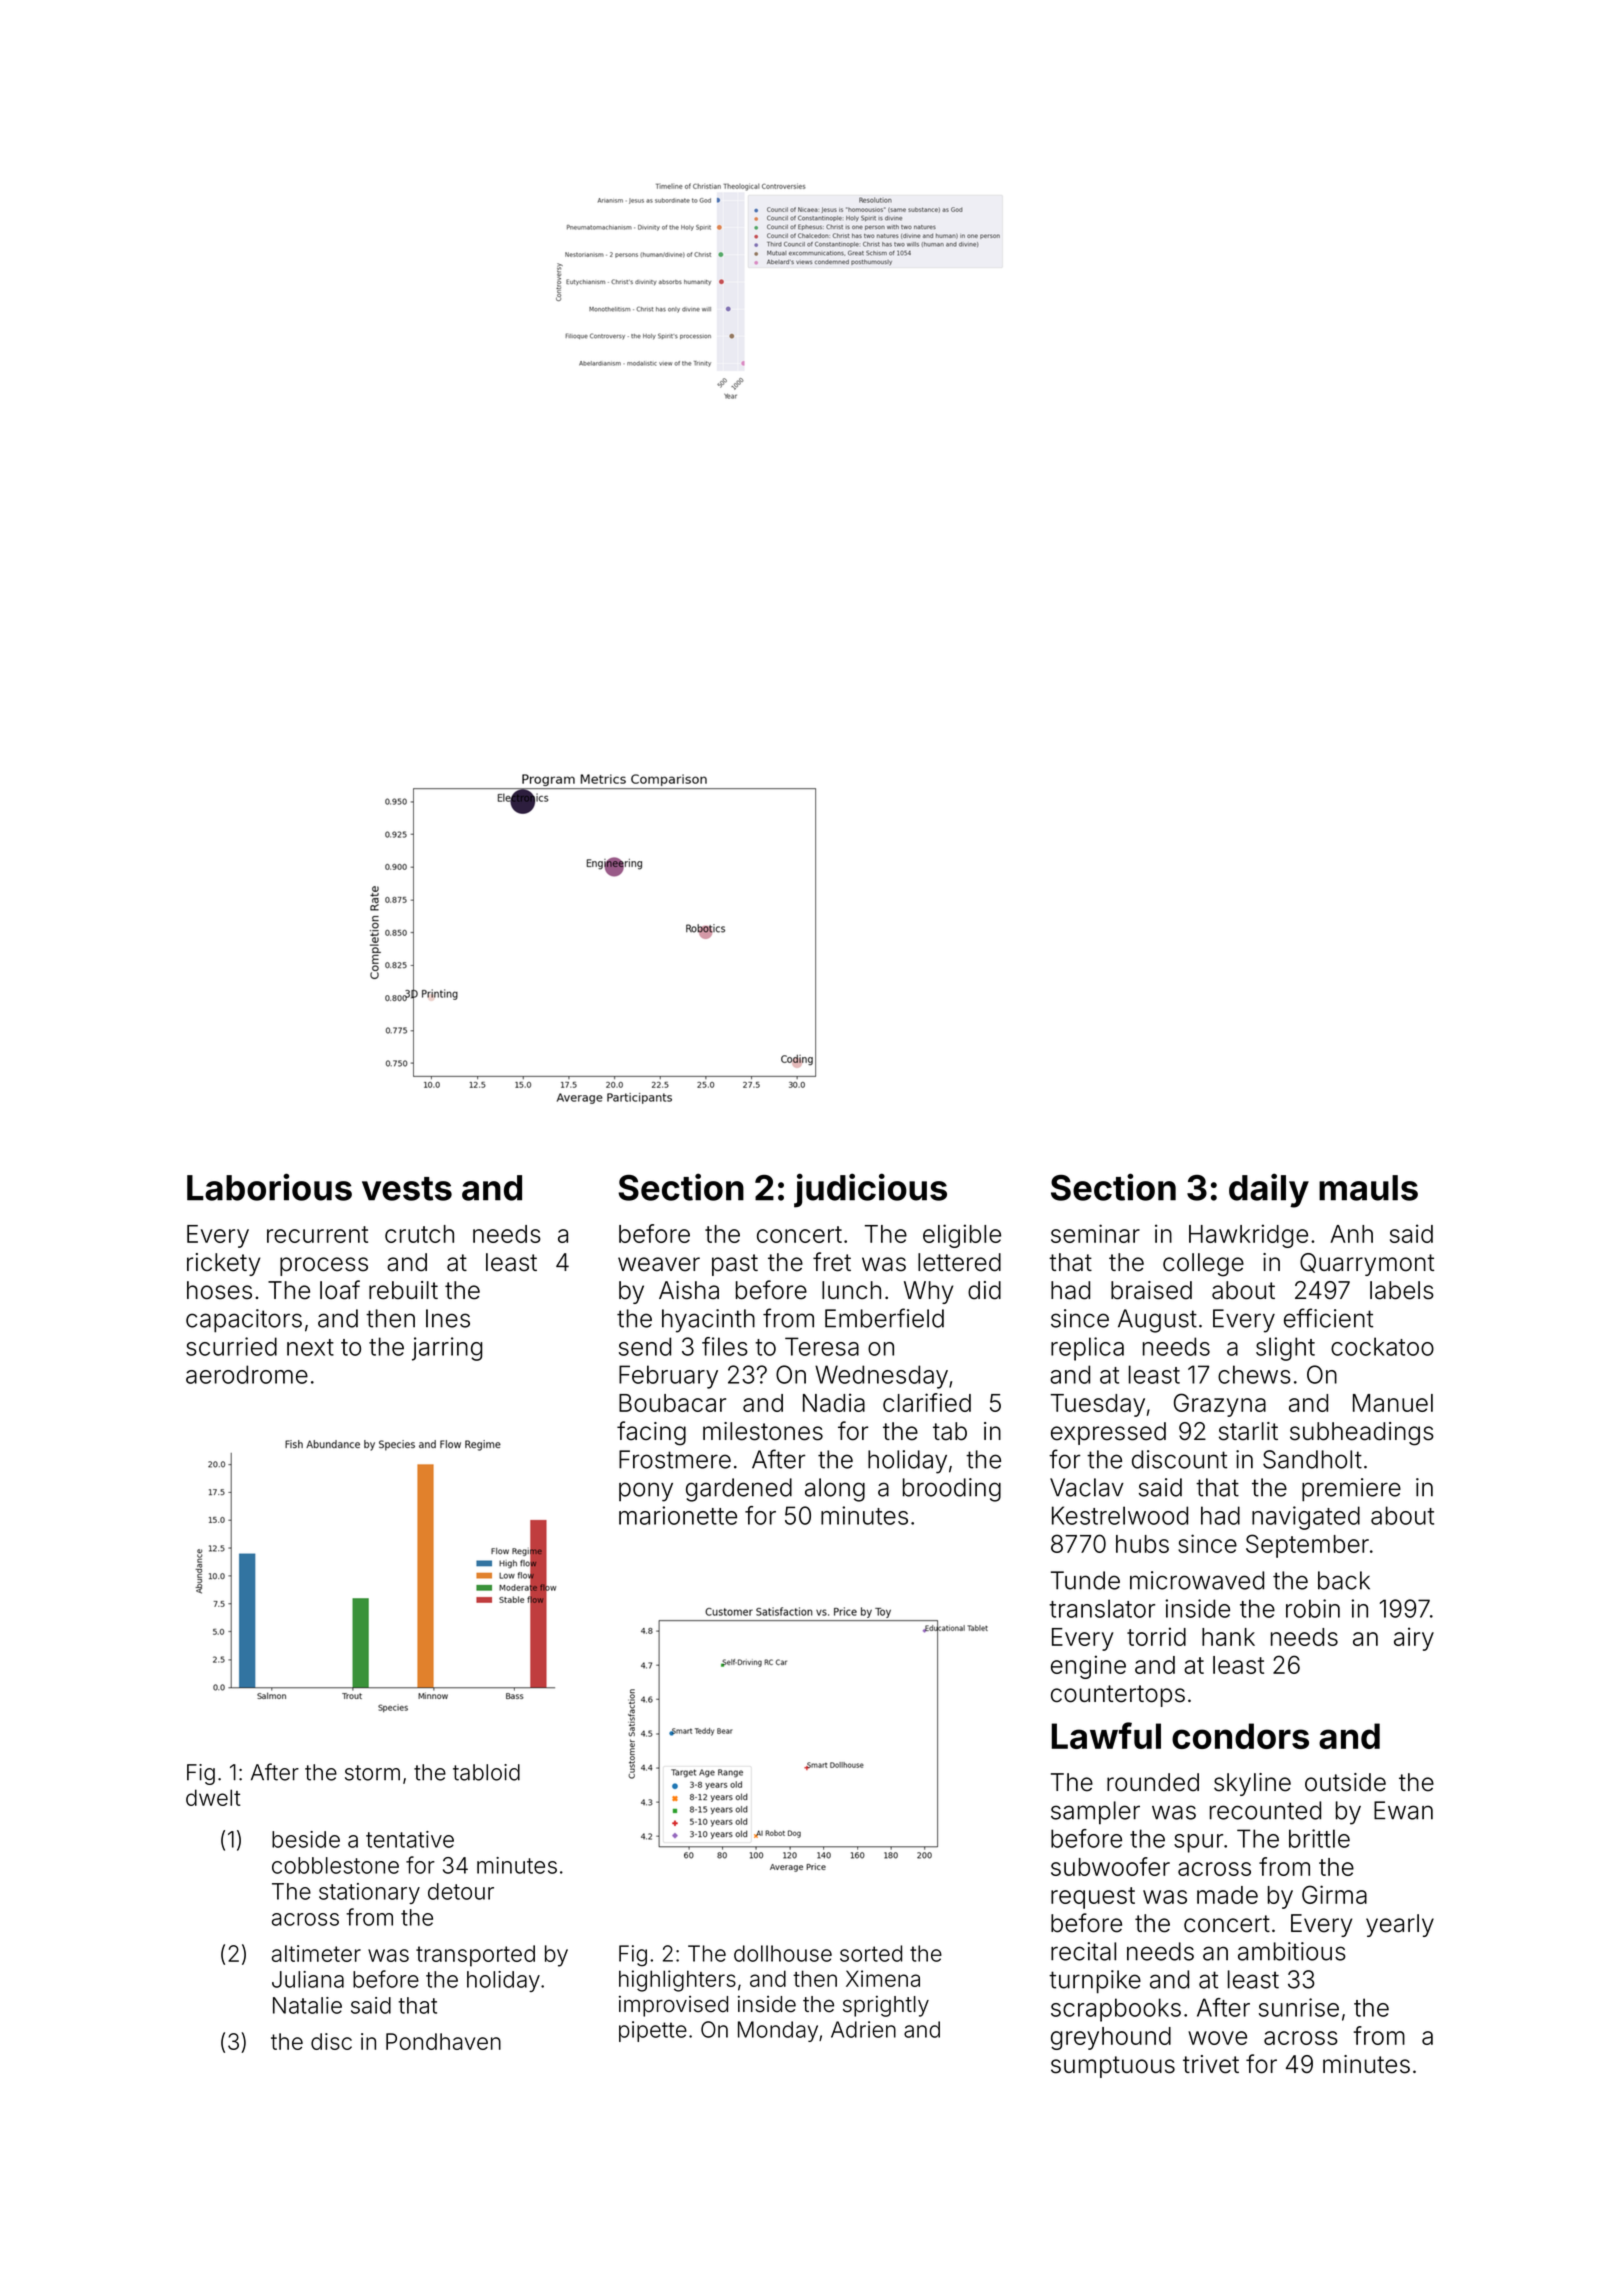 The height and width of the document is (2292, 1620). I want to click on trivet, so click(1211, 2064).
